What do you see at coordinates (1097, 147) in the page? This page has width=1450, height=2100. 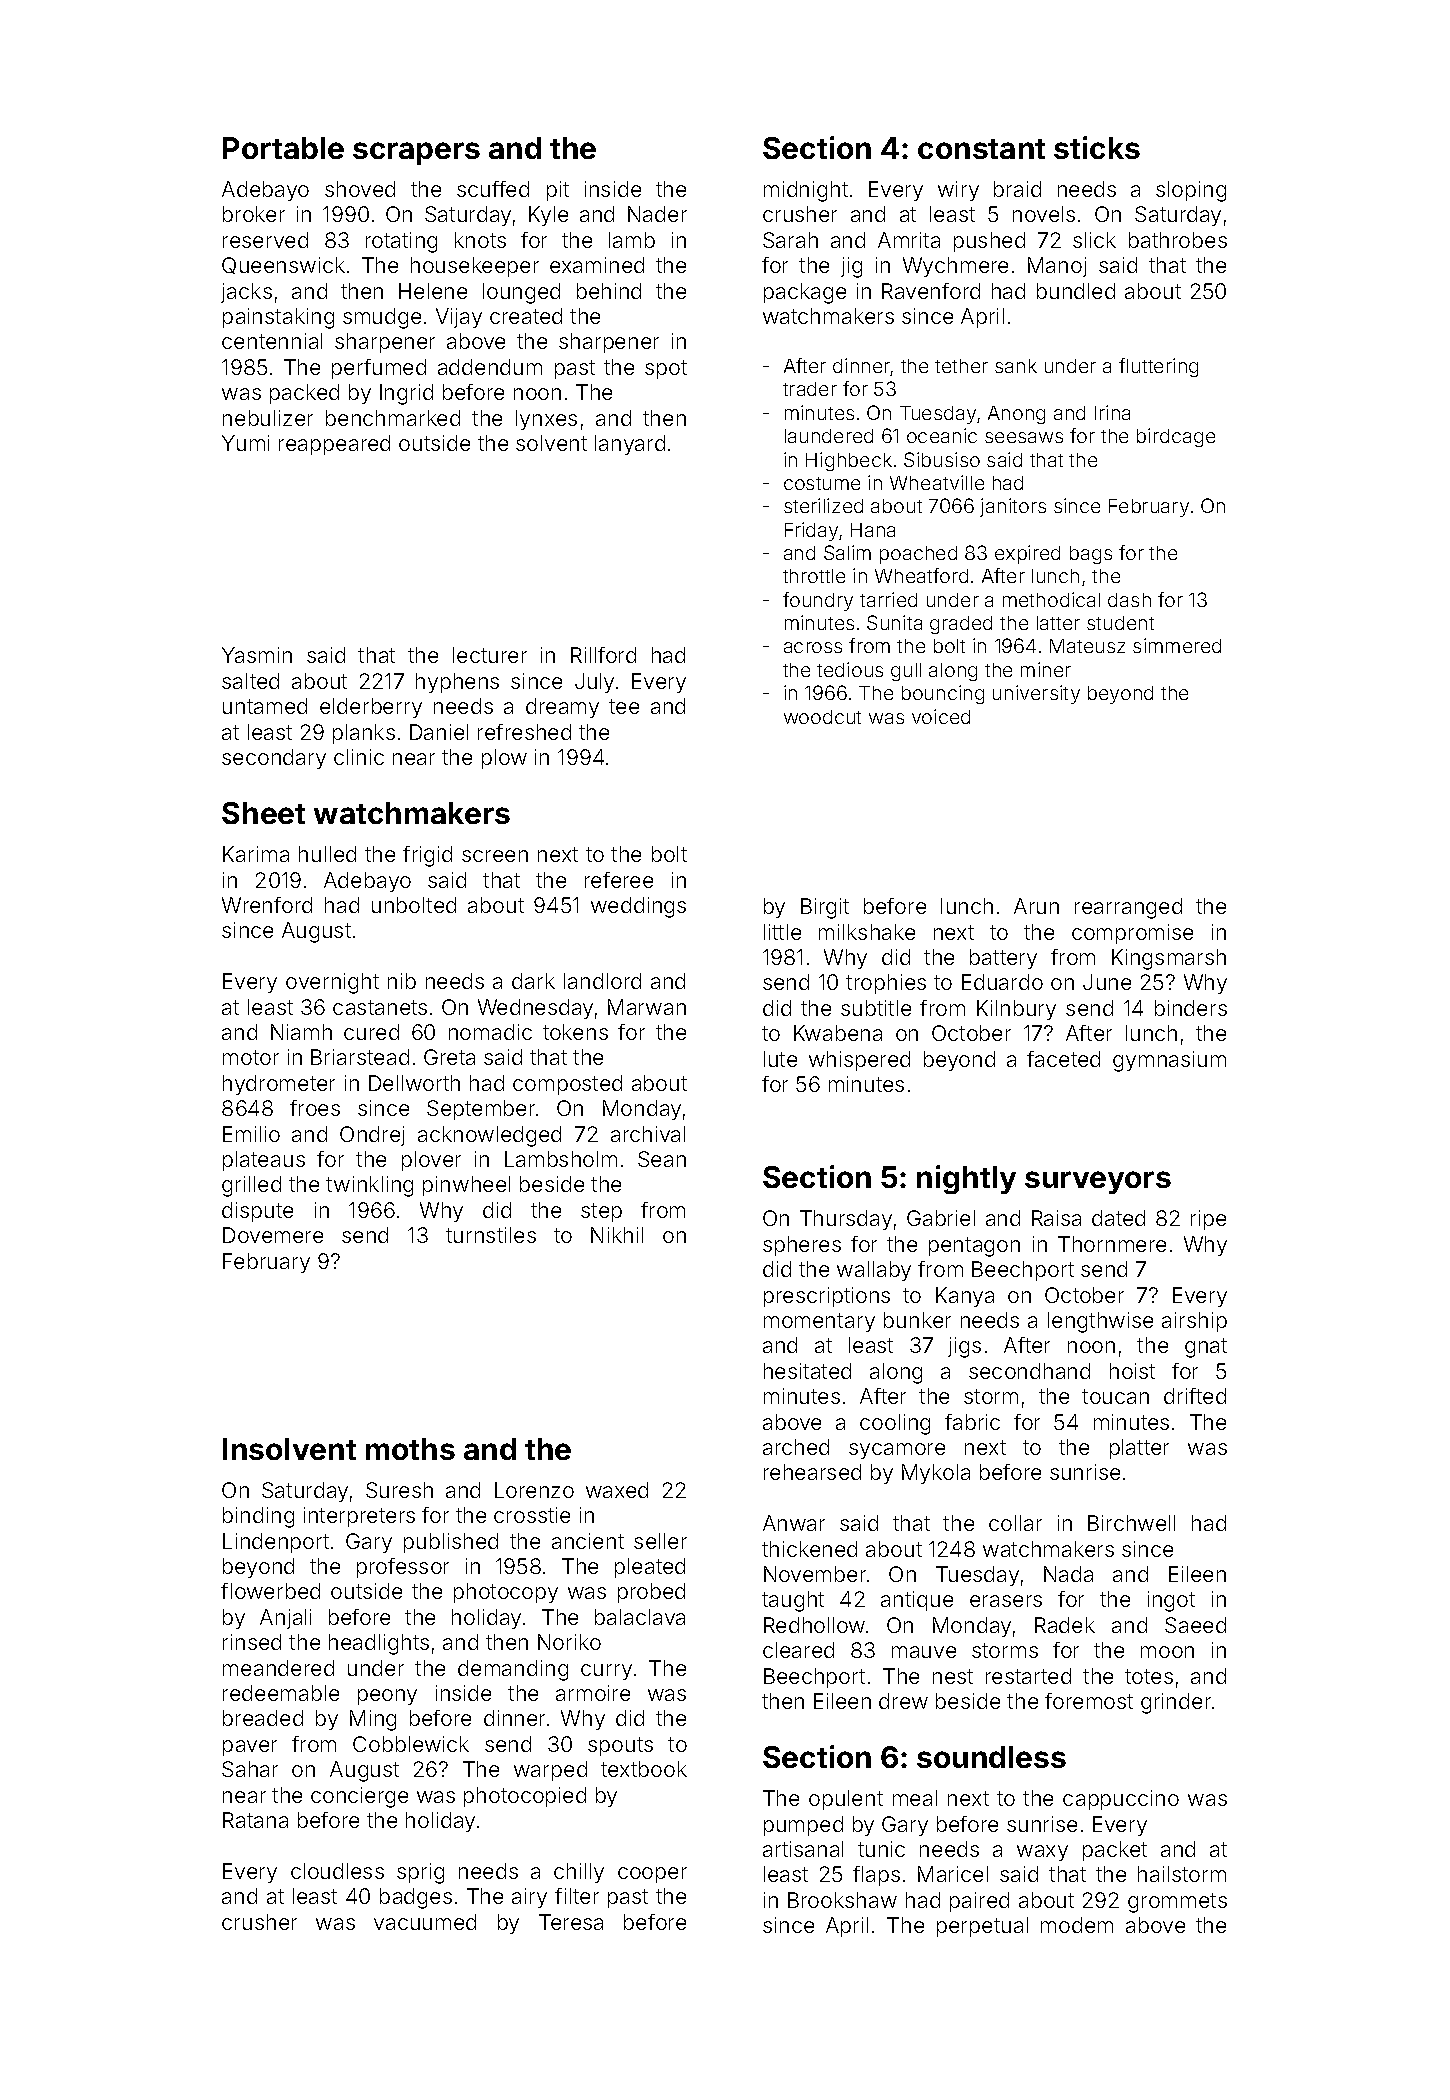 I see `sticks` at bounding box center [1097, 147].
